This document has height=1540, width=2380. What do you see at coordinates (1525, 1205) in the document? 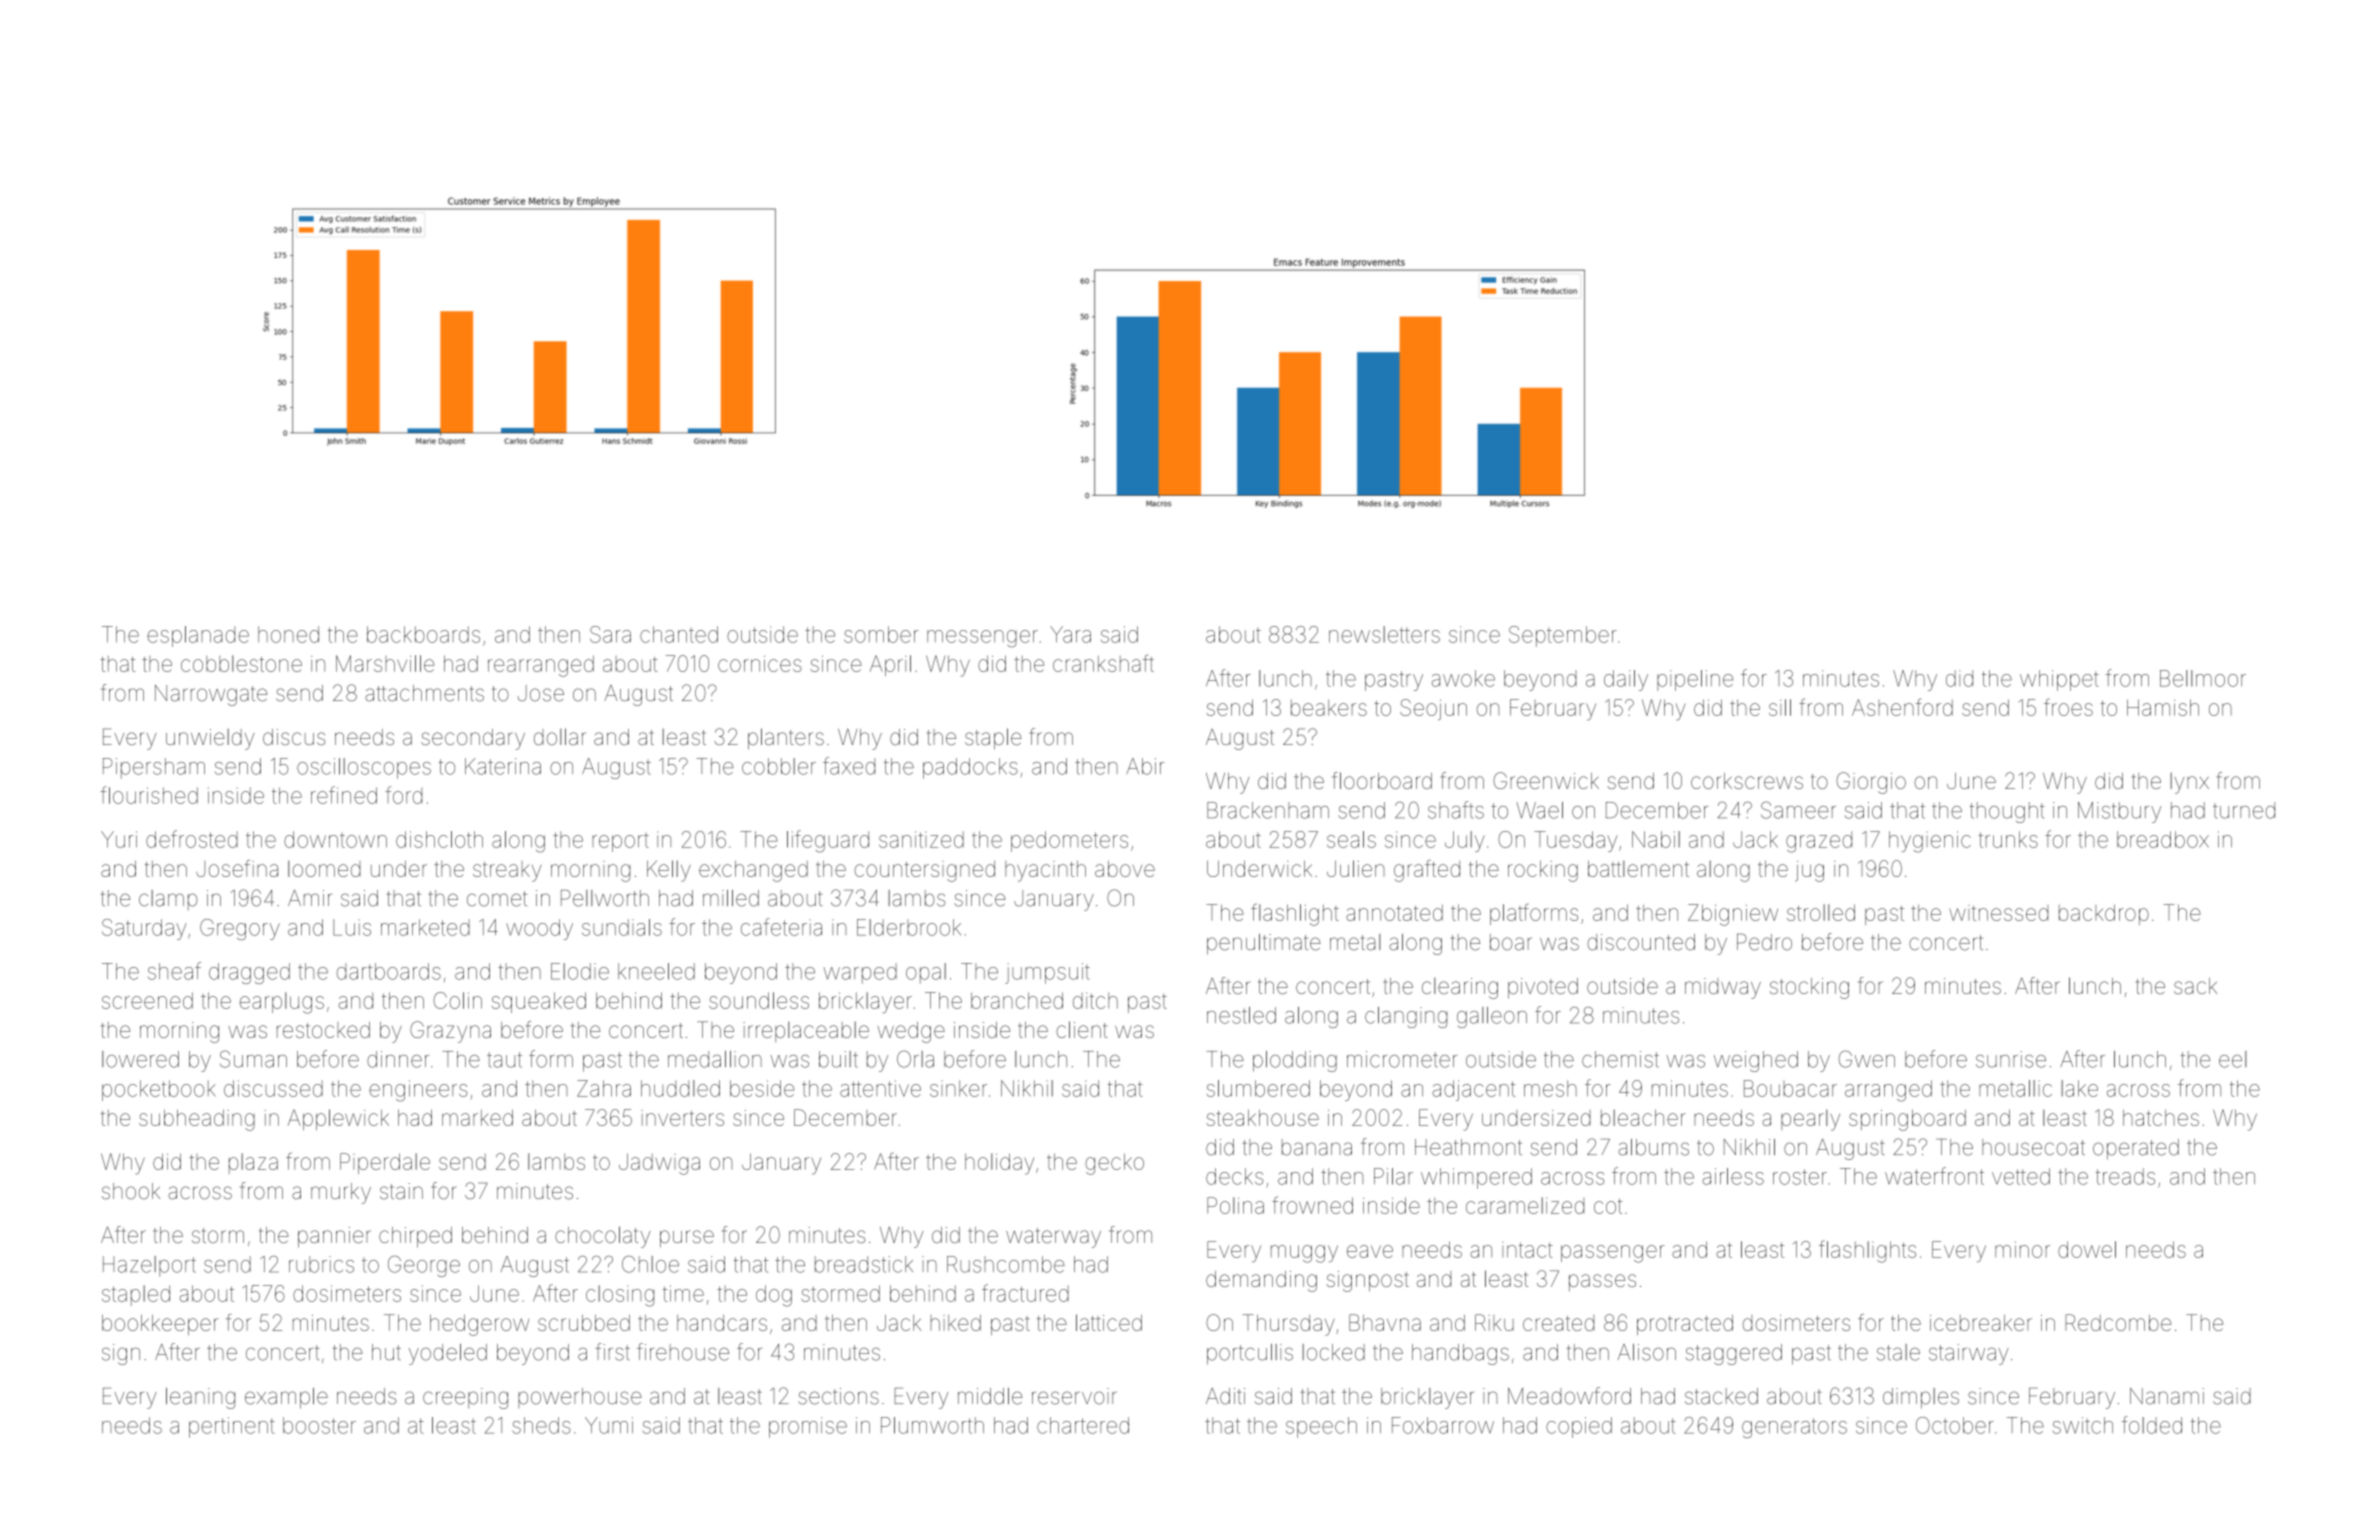
I see `caramelized` at bounding box center [1525, 1205].
